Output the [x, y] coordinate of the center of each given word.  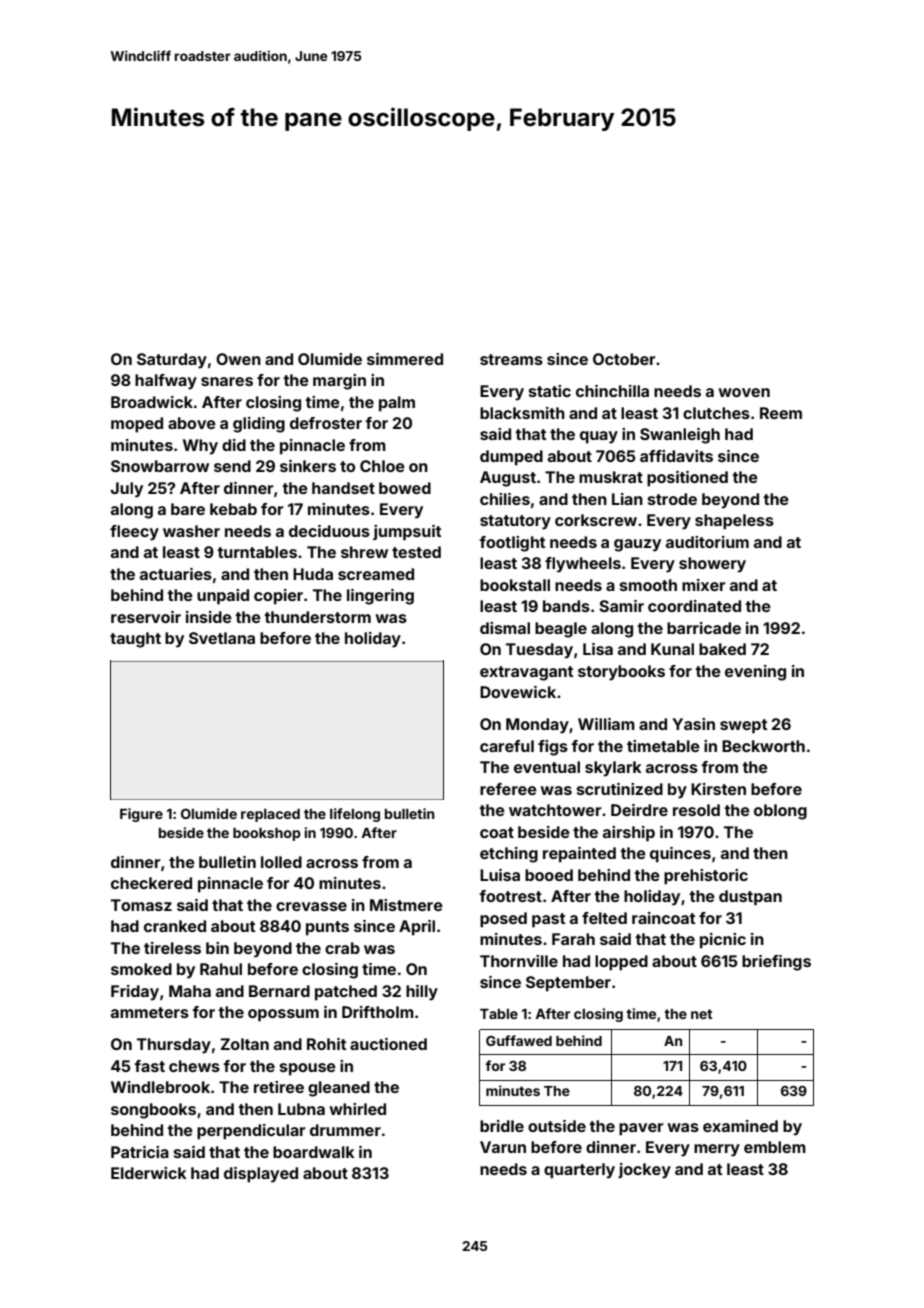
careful [507, 746]
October [624, 359]
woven [744, 392]
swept [743, 726]
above [192, 423]
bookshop [267, 834]
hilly [422, 993]
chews [194, 1066]
